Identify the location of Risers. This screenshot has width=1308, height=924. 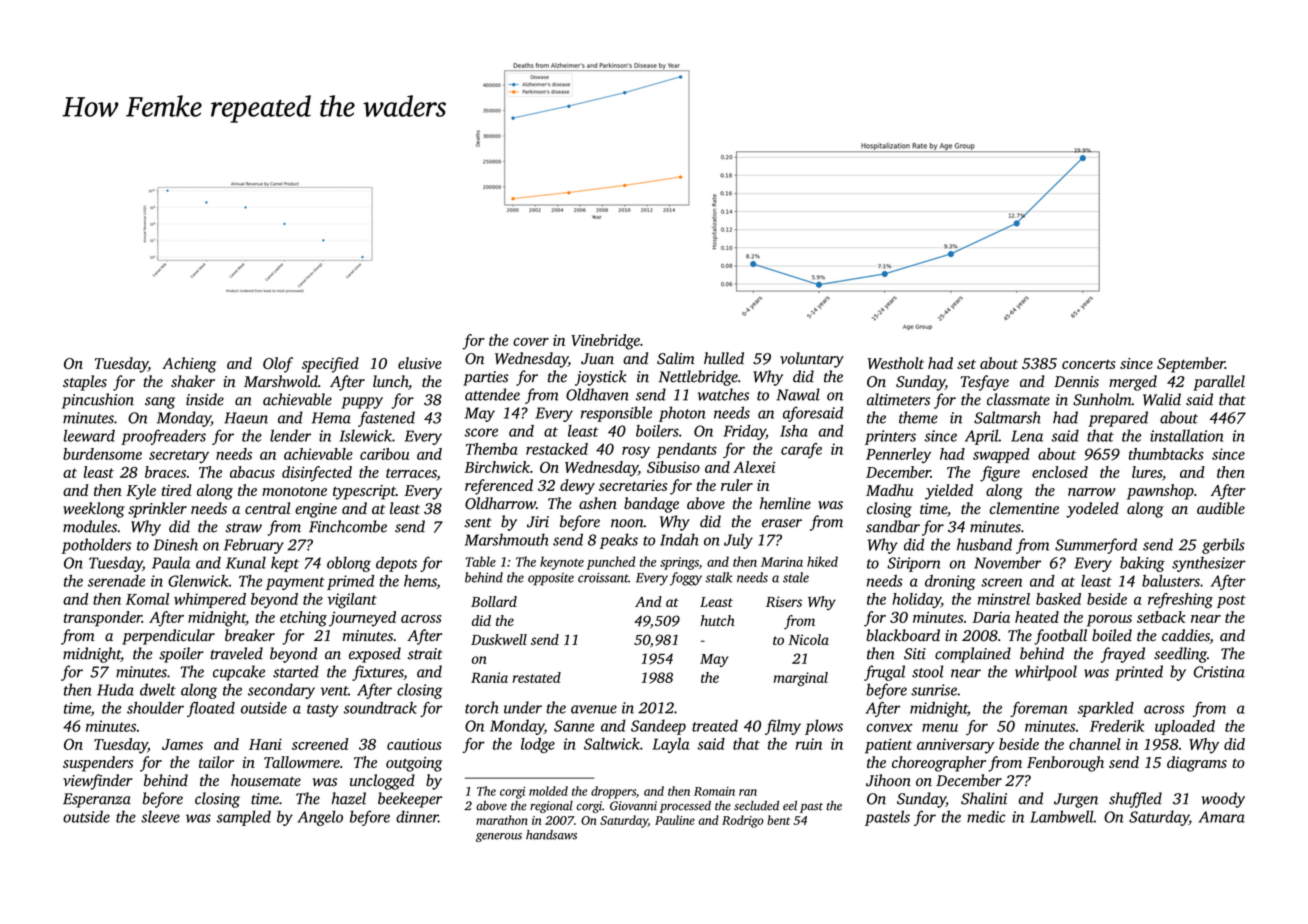
(784, 601).
